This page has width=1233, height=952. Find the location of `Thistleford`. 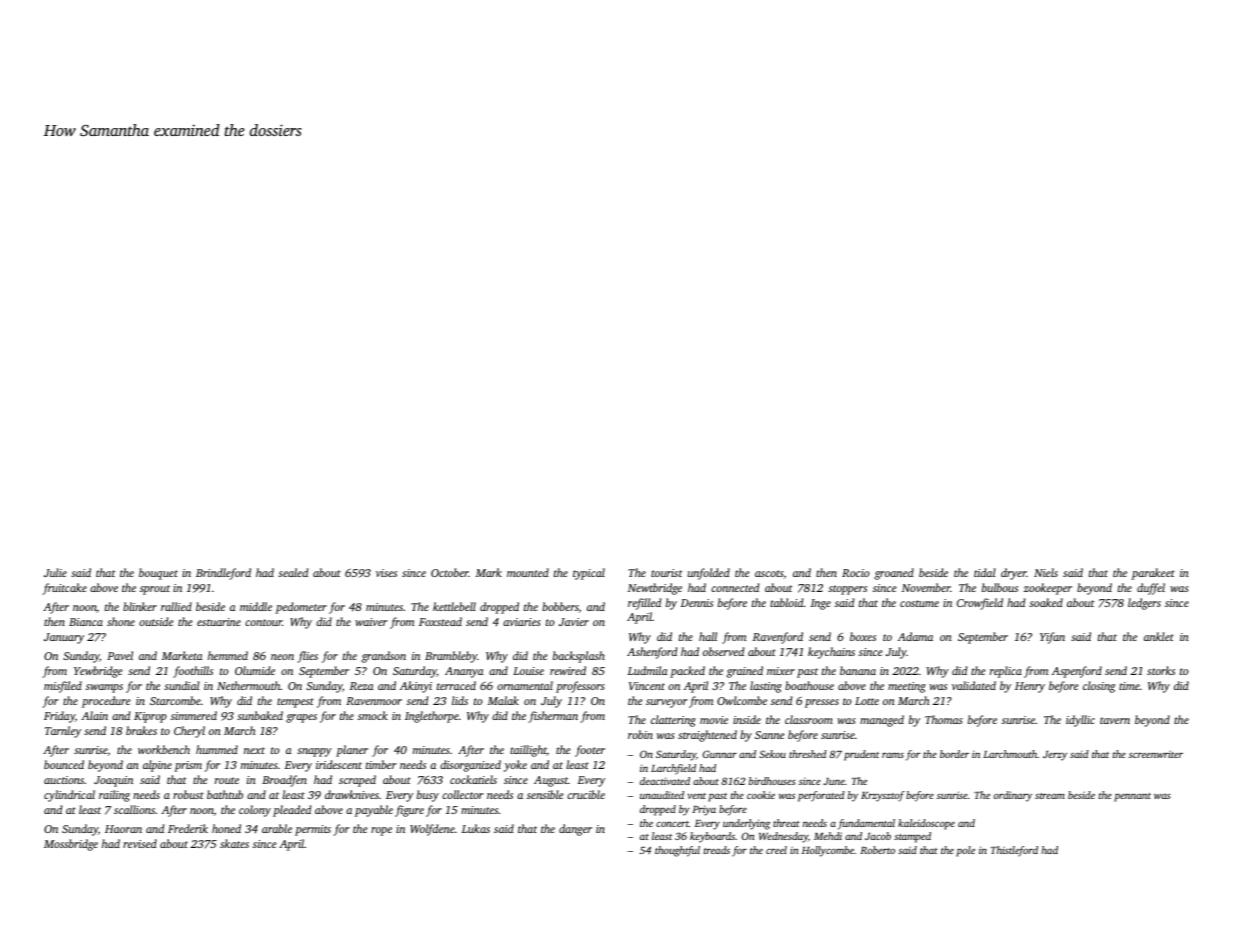

Thistleford is located at coordinates (1014, 851).
